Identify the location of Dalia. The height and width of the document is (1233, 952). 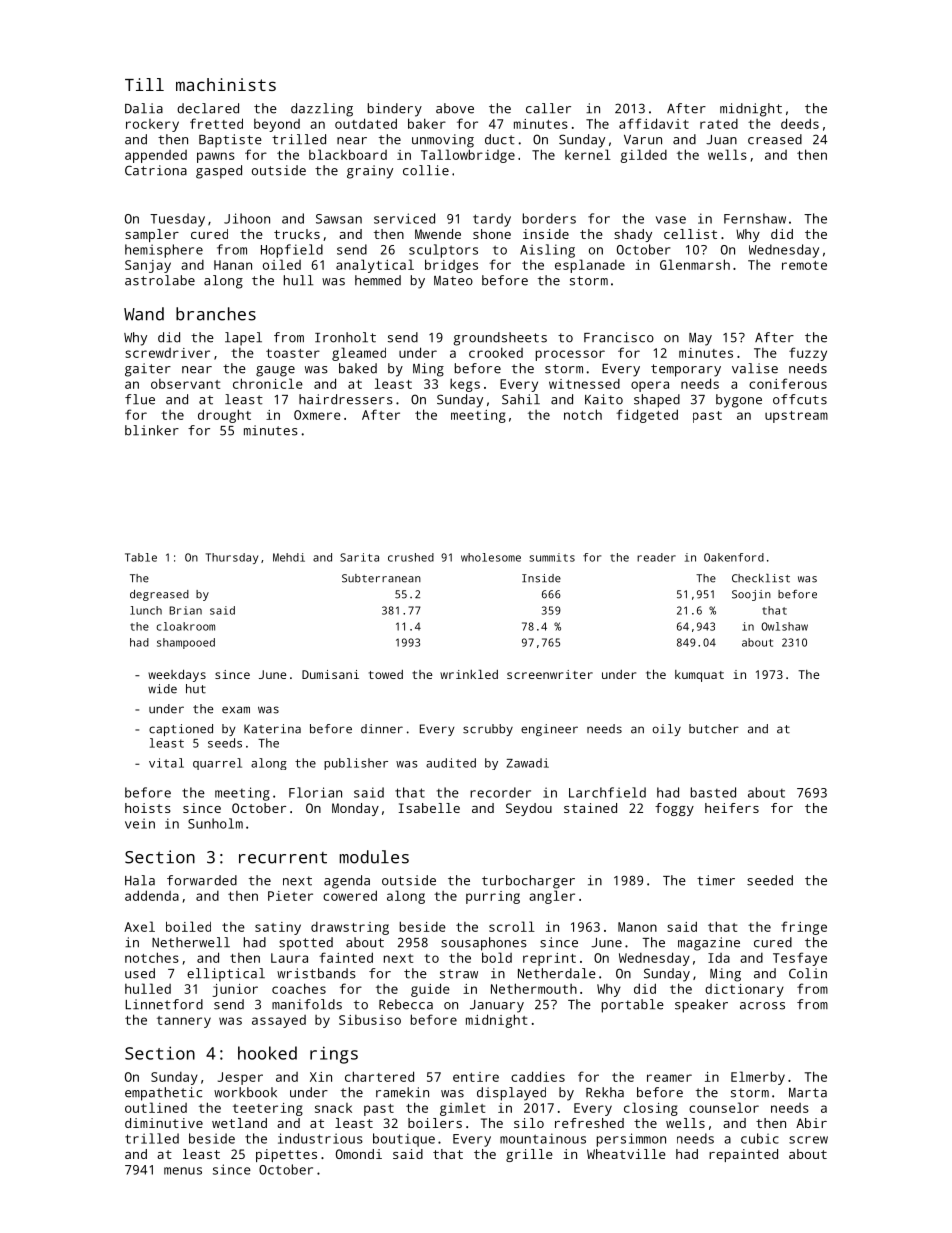
(144, 108).
